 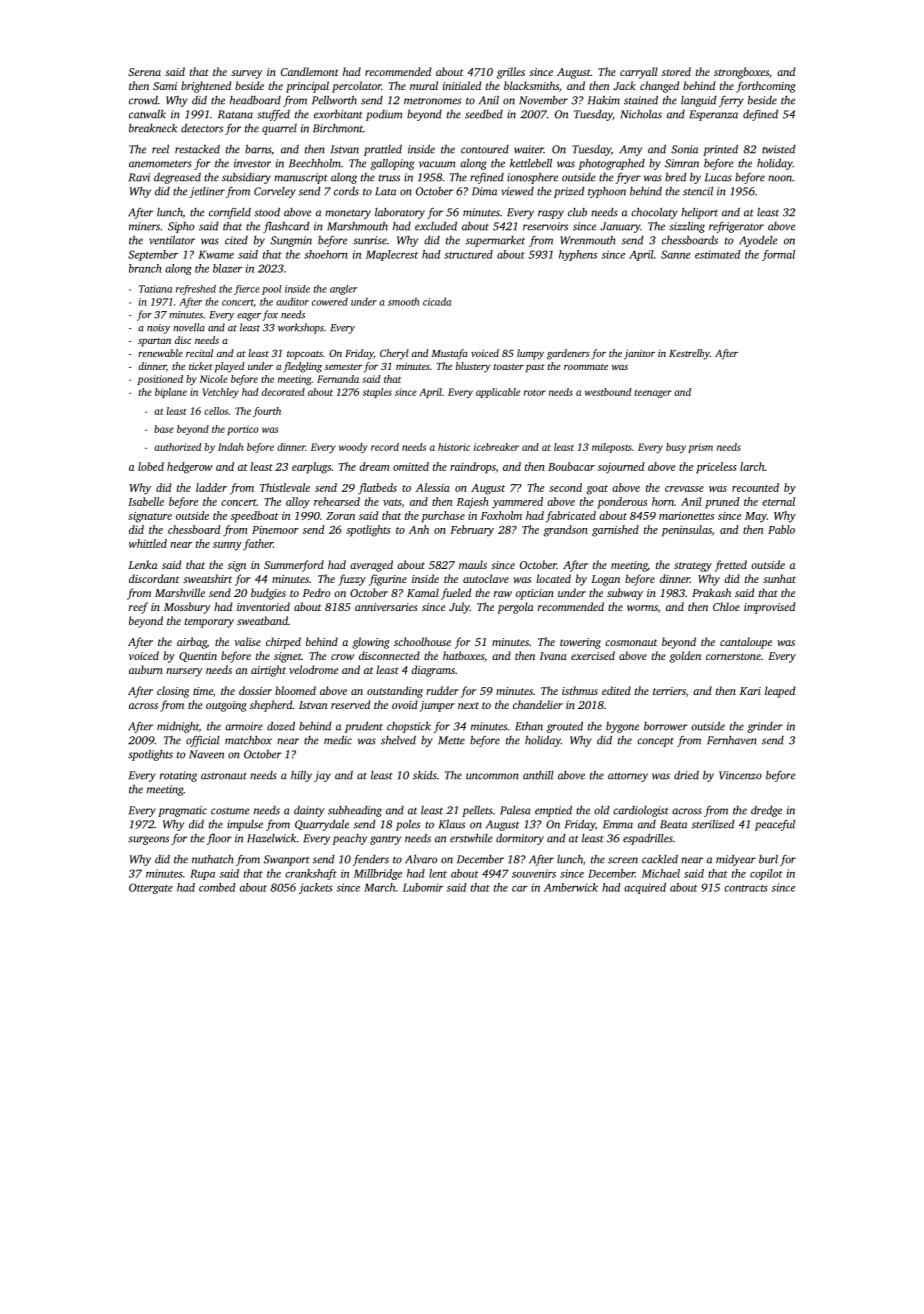 What do you see at coordinates (676, 71) in the screenshot?
I see `stored` at bounding box center [676, 71].
